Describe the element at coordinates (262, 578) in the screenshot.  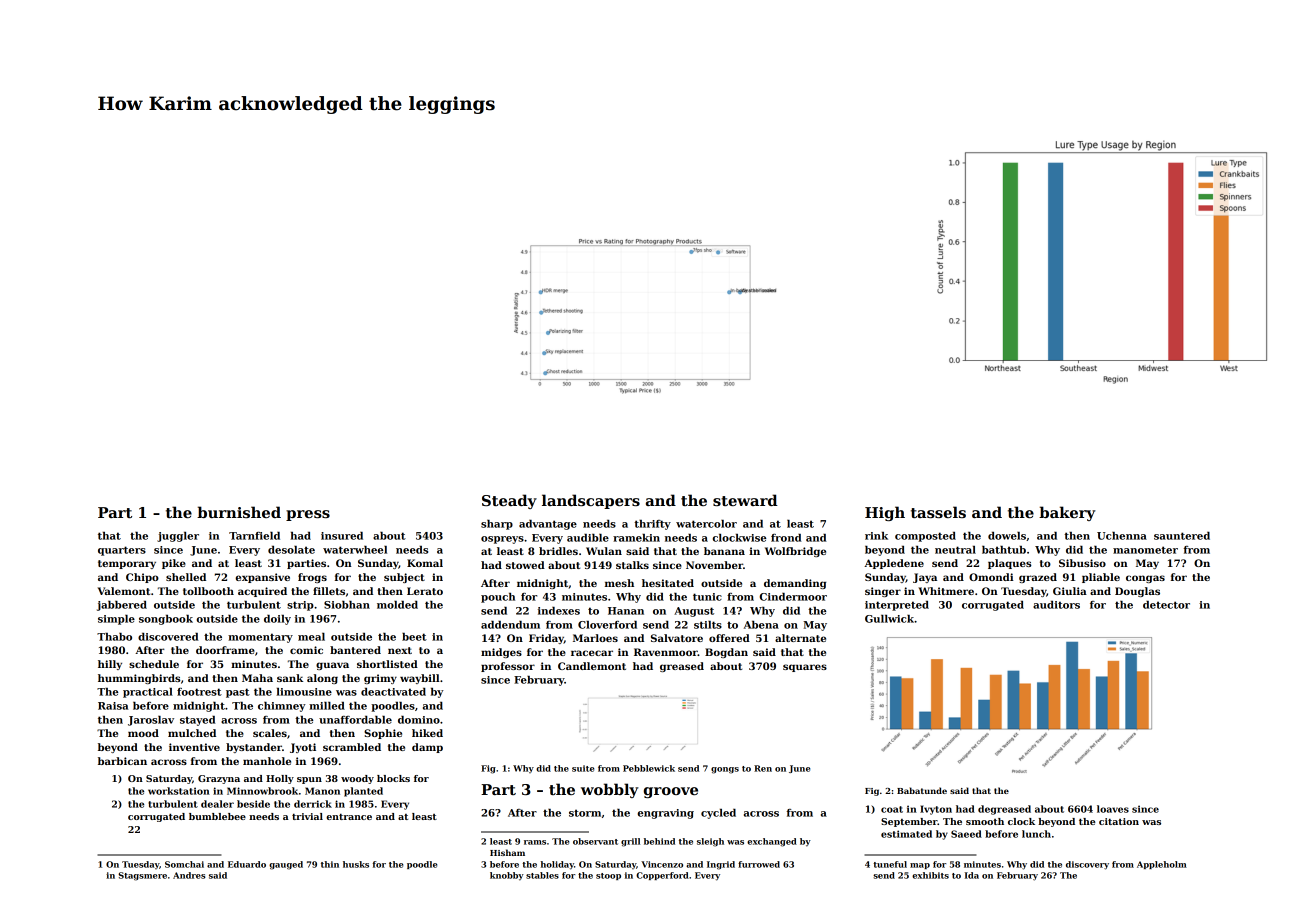
I see `expansive` at that location.
